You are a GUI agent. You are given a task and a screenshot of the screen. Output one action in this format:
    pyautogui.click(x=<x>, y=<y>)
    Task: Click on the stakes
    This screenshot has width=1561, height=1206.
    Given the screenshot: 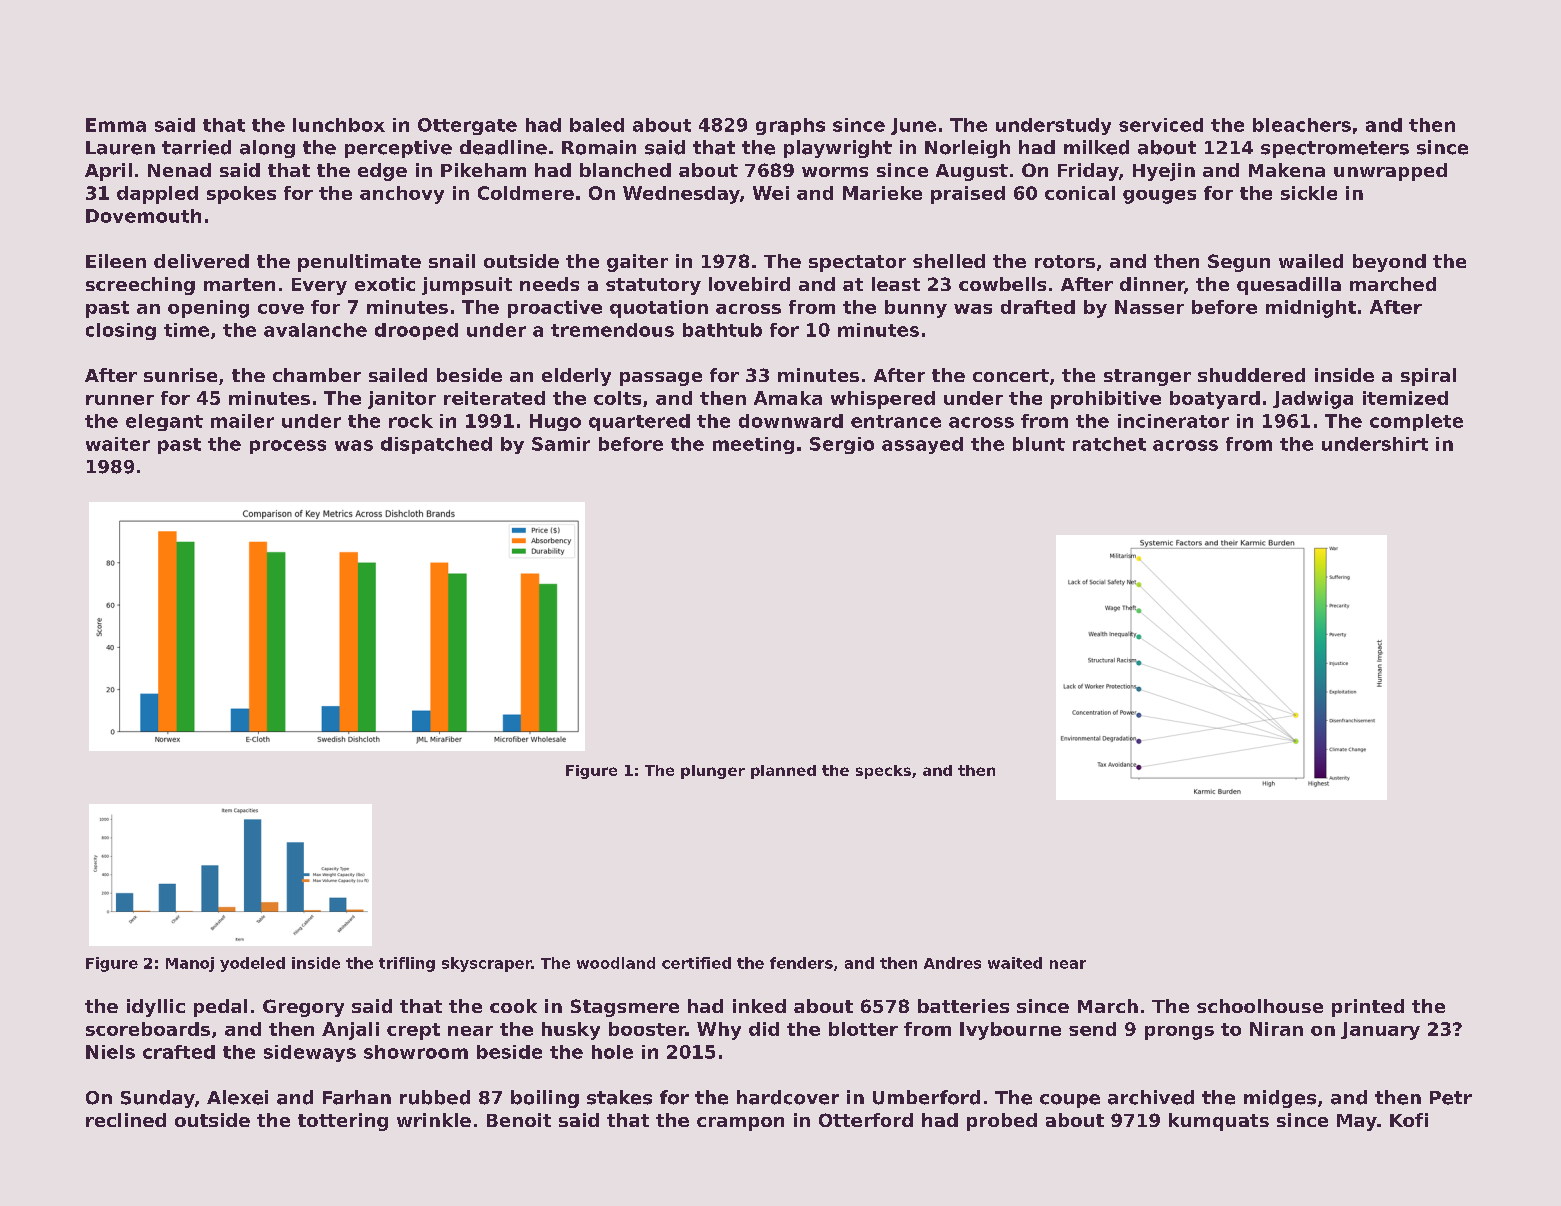 What is the action you would take?
    pyautogui.click(x=619, y=1097)
